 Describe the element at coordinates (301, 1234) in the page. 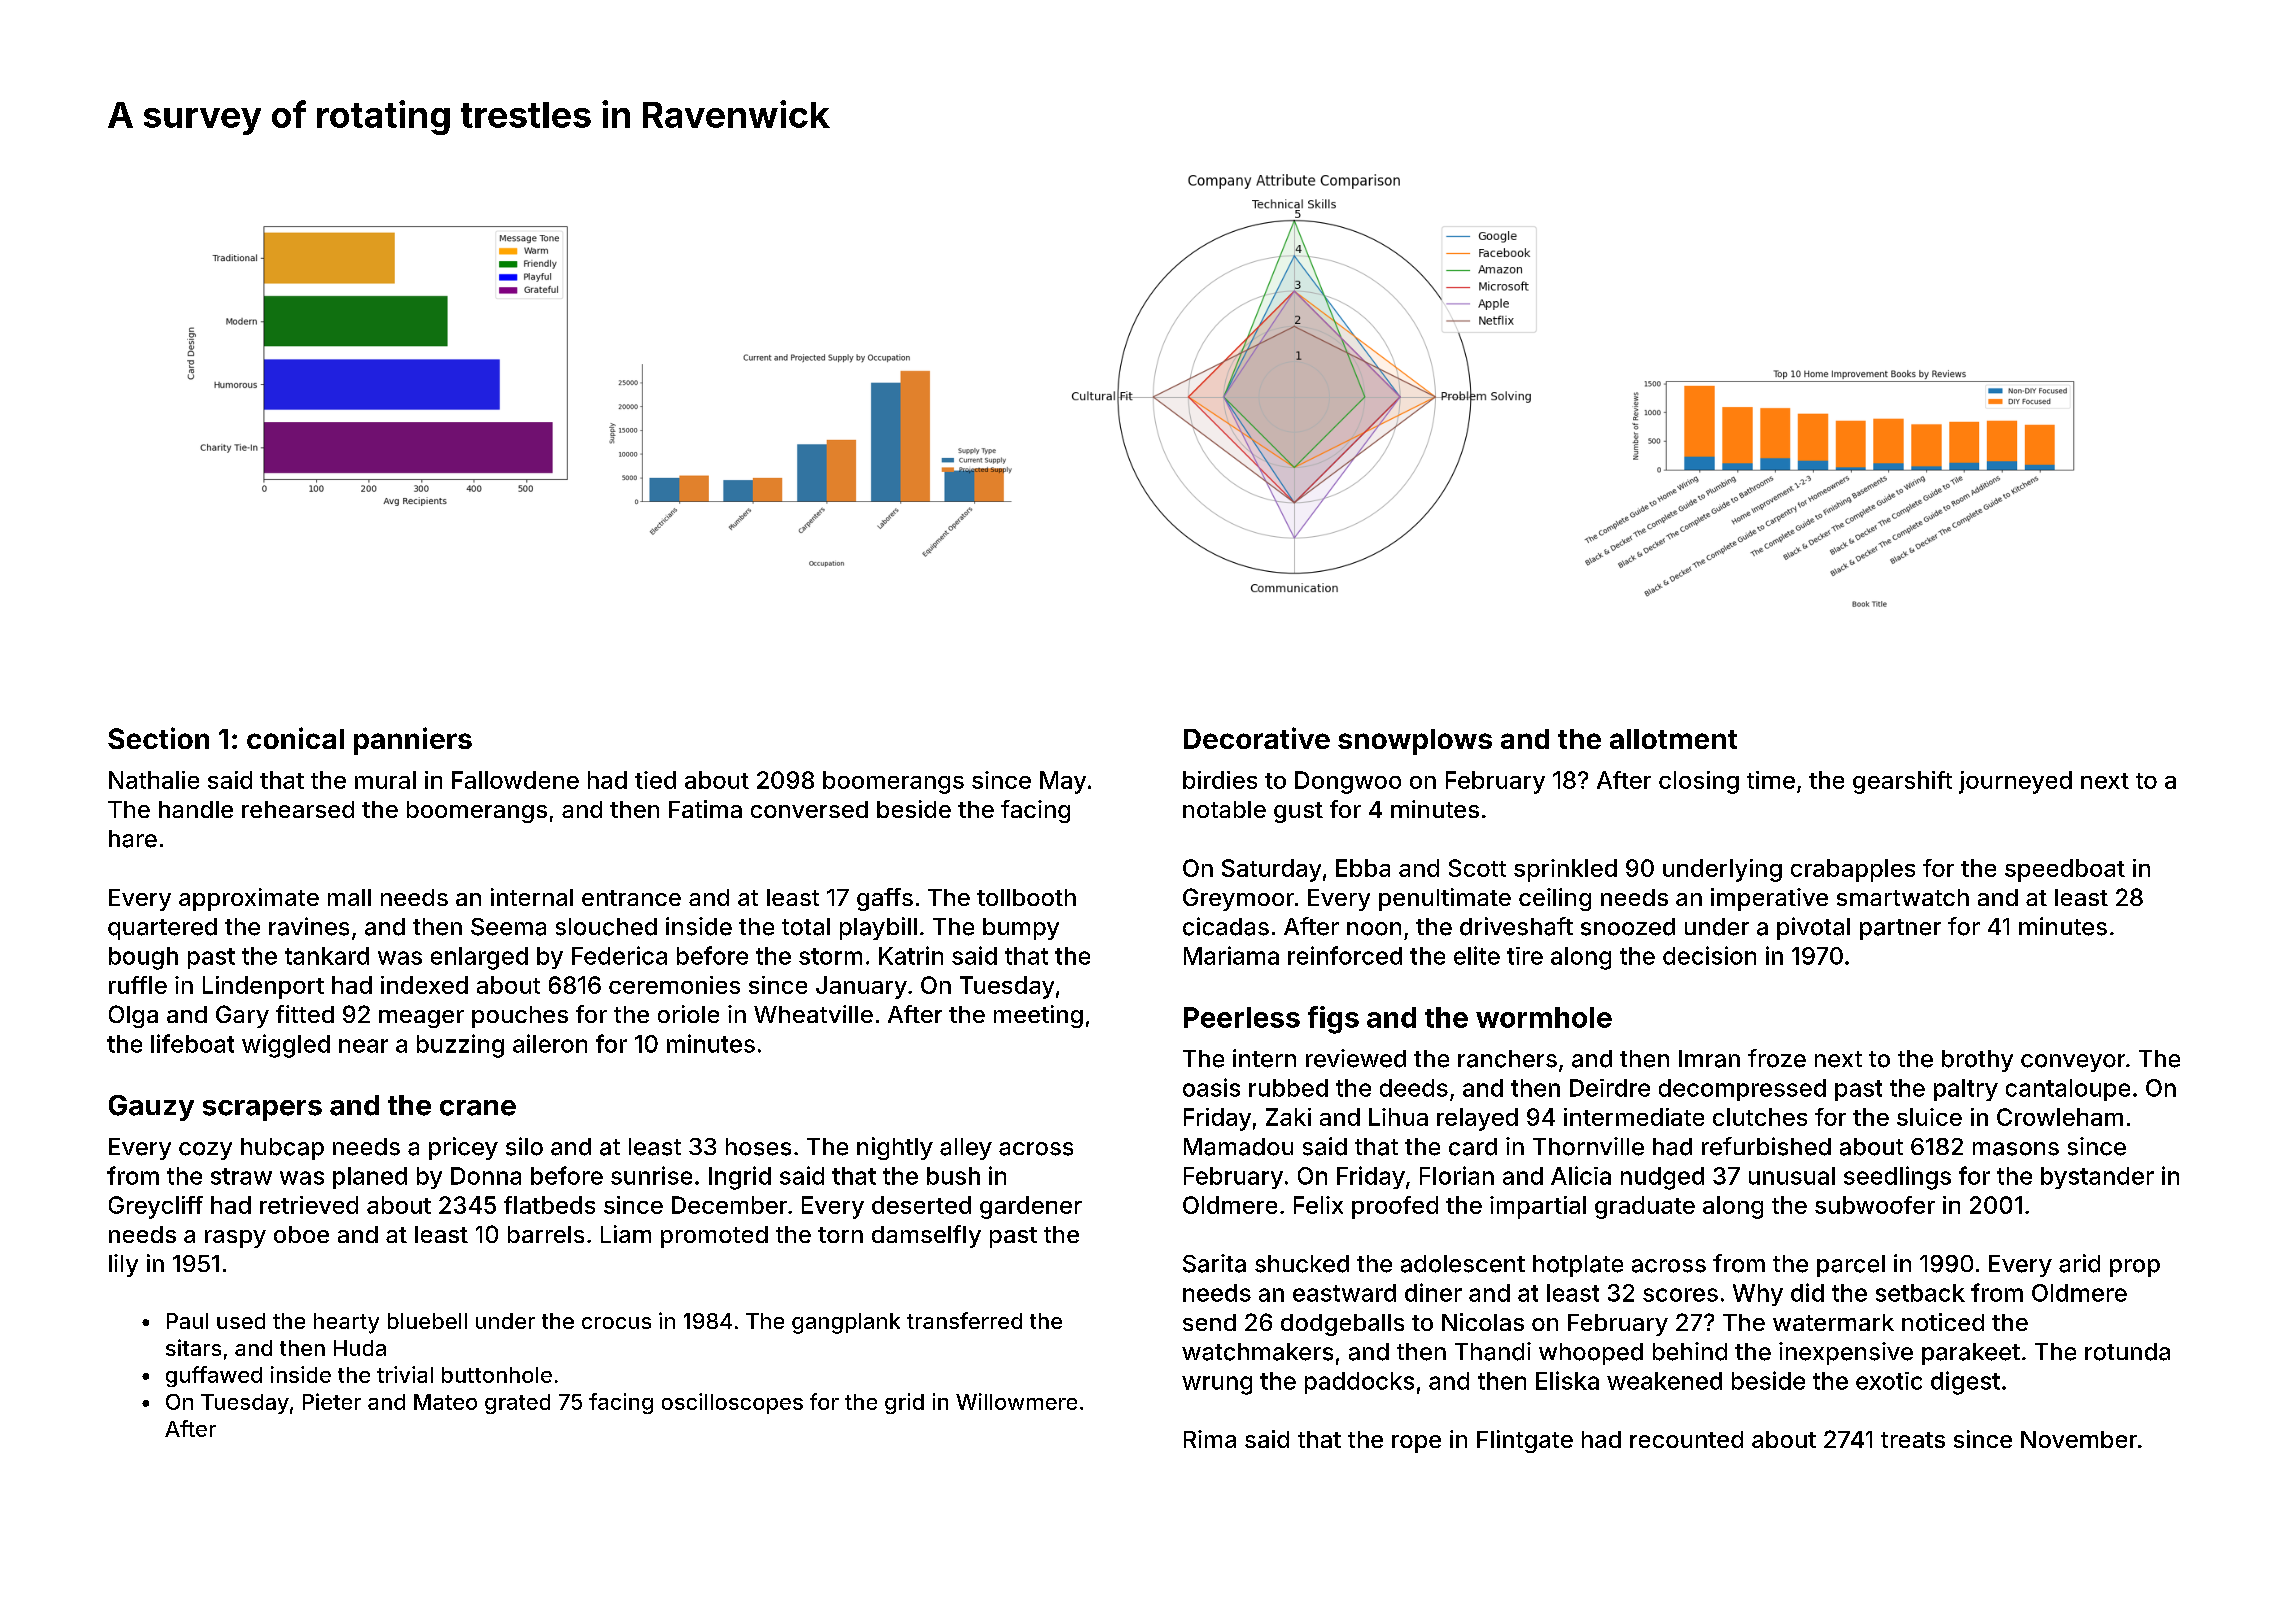

I see `oboe` at that location.
